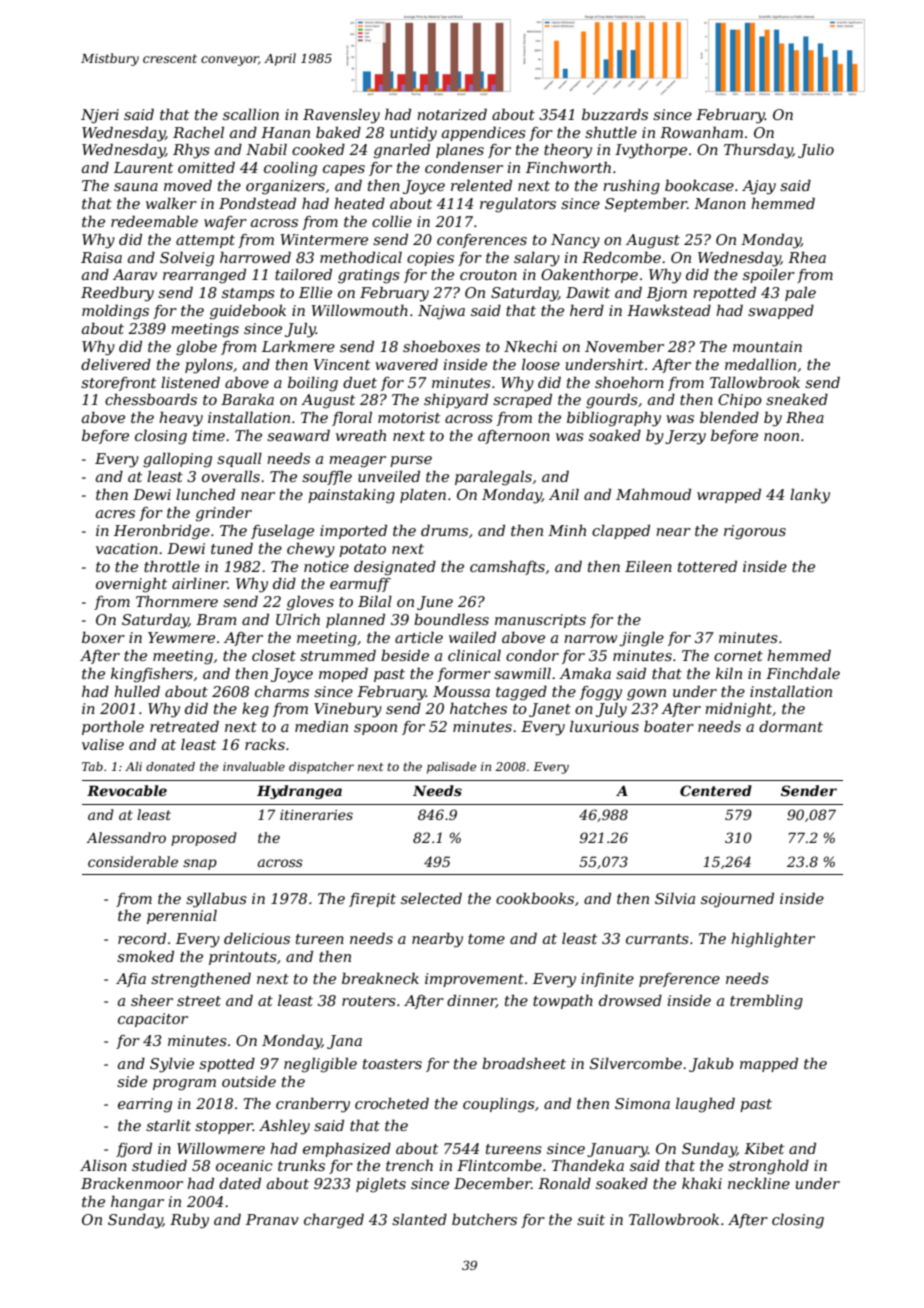 The width and height of the image is (924, 1308). Describe the element at coordinates (507, 568) in the image. I see `camshafts` at that location.
